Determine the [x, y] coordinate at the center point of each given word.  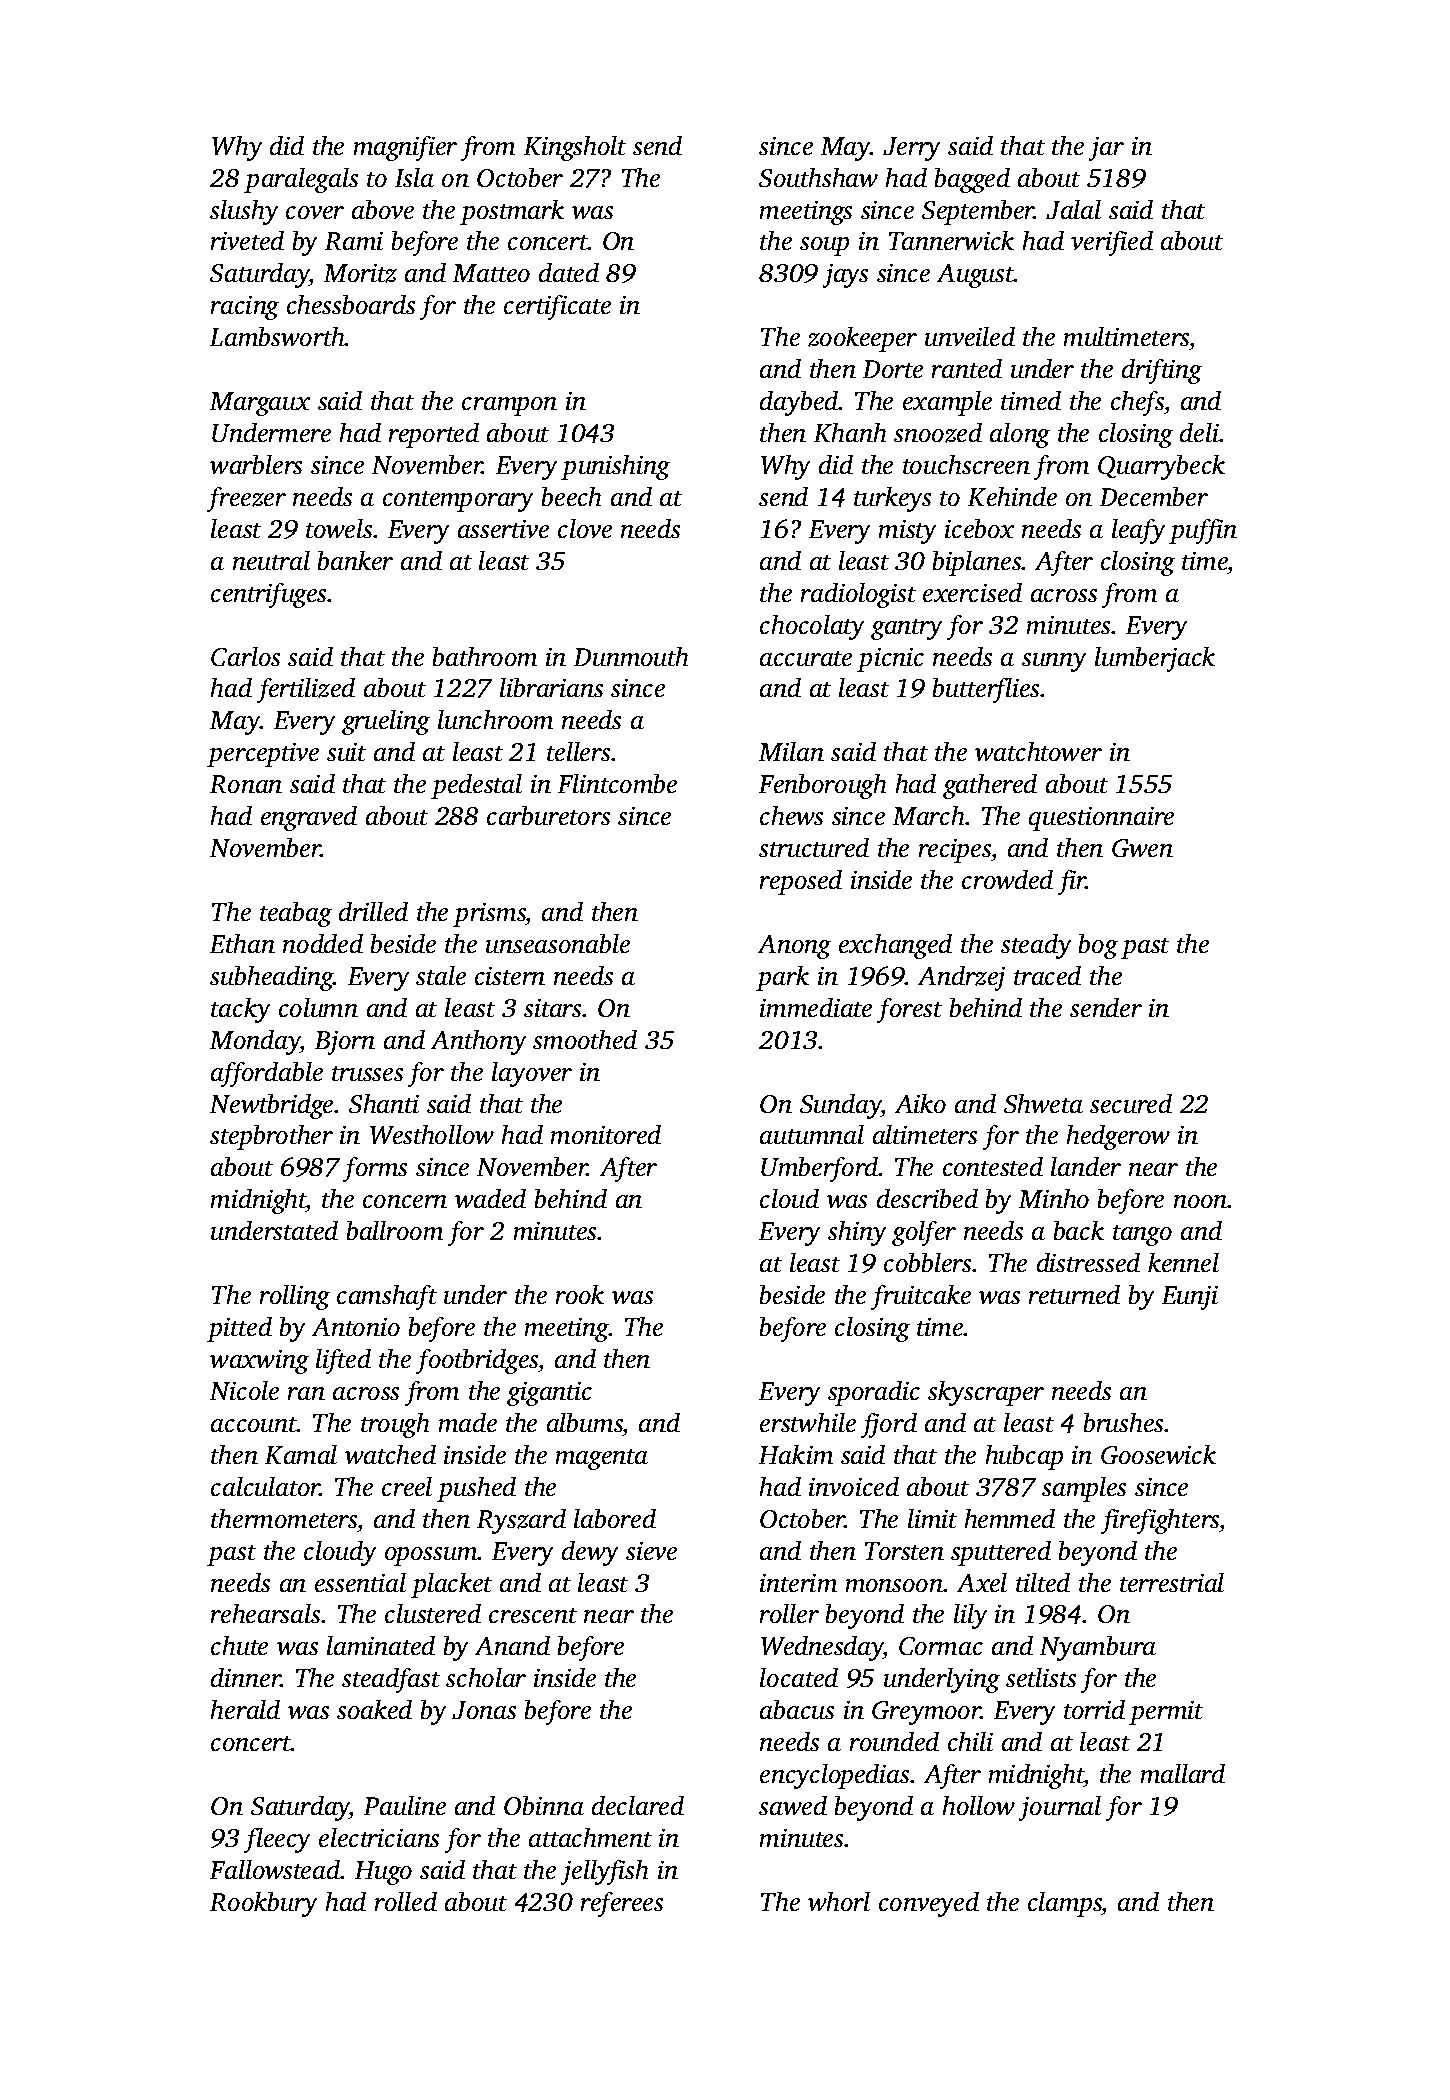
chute [239, 1645]
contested [993, 1166]
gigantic [549, 1394]
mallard [1183, 1773]
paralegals [301, 180]
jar [1106, 149]
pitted [239, 1329]
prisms [489, 915]
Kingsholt [575, 148]
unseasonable [558, 943]
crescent [533, 1615]
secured [1131, 1103]
